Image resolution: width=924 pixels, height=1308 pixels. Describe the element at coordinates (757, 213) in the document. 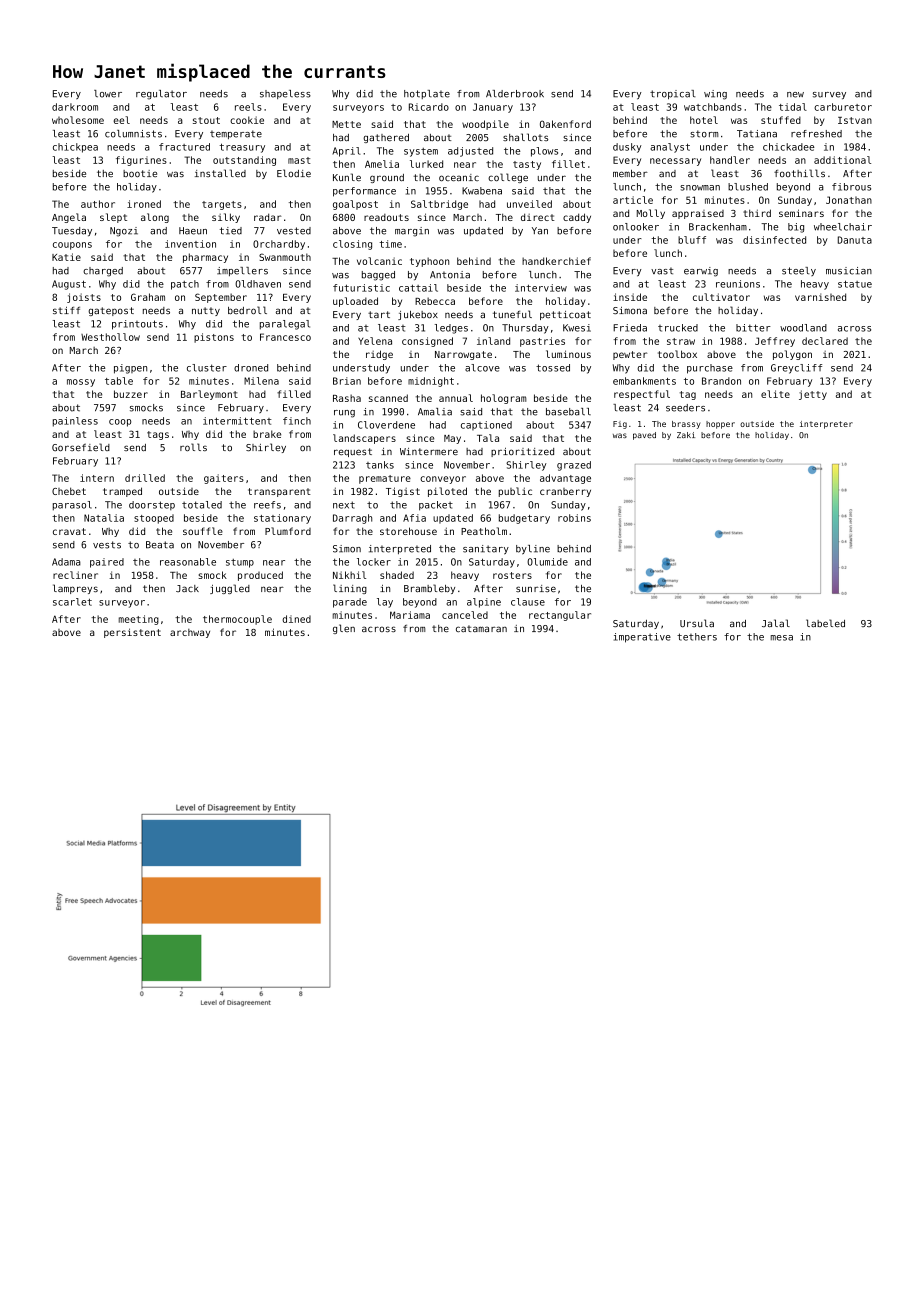

I see `third` at that location.
